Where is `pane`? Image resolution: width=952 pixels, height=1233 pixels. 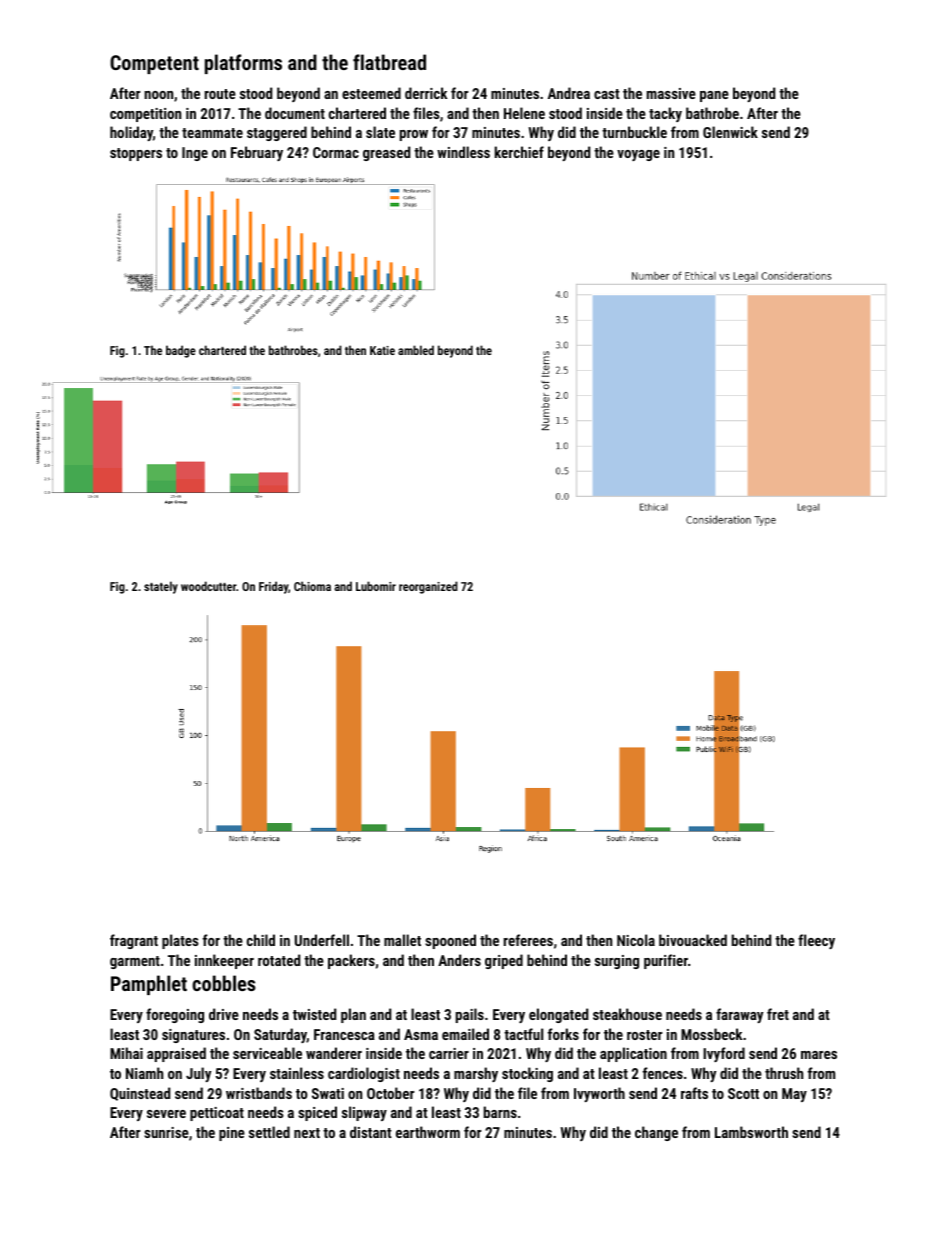
pane is located at coordinates (714, 96).
